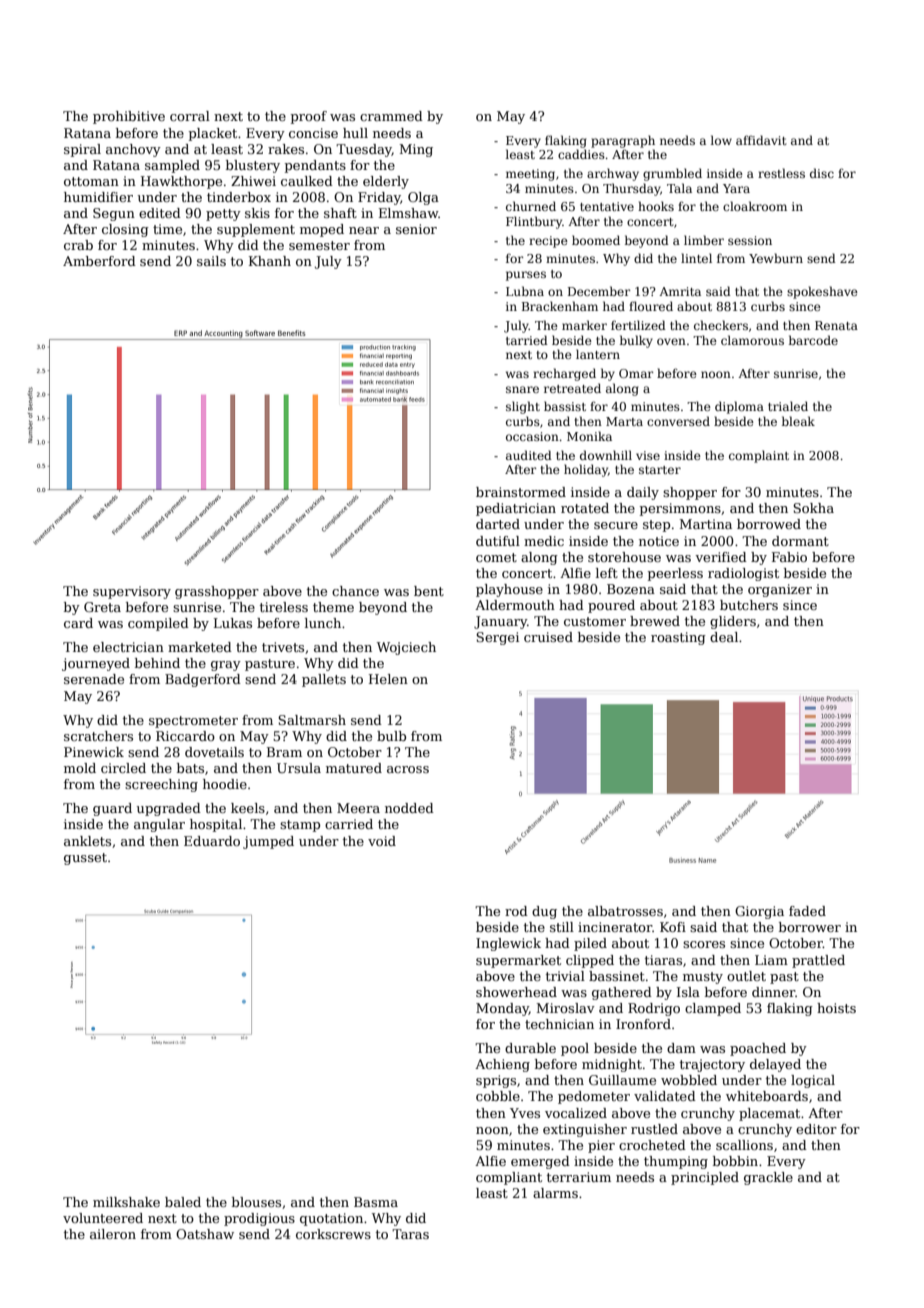 The width and height of the image is (924, 1308). Describe the element at coordinates (789, 557) in the image. I see `Fabio` at that location.
